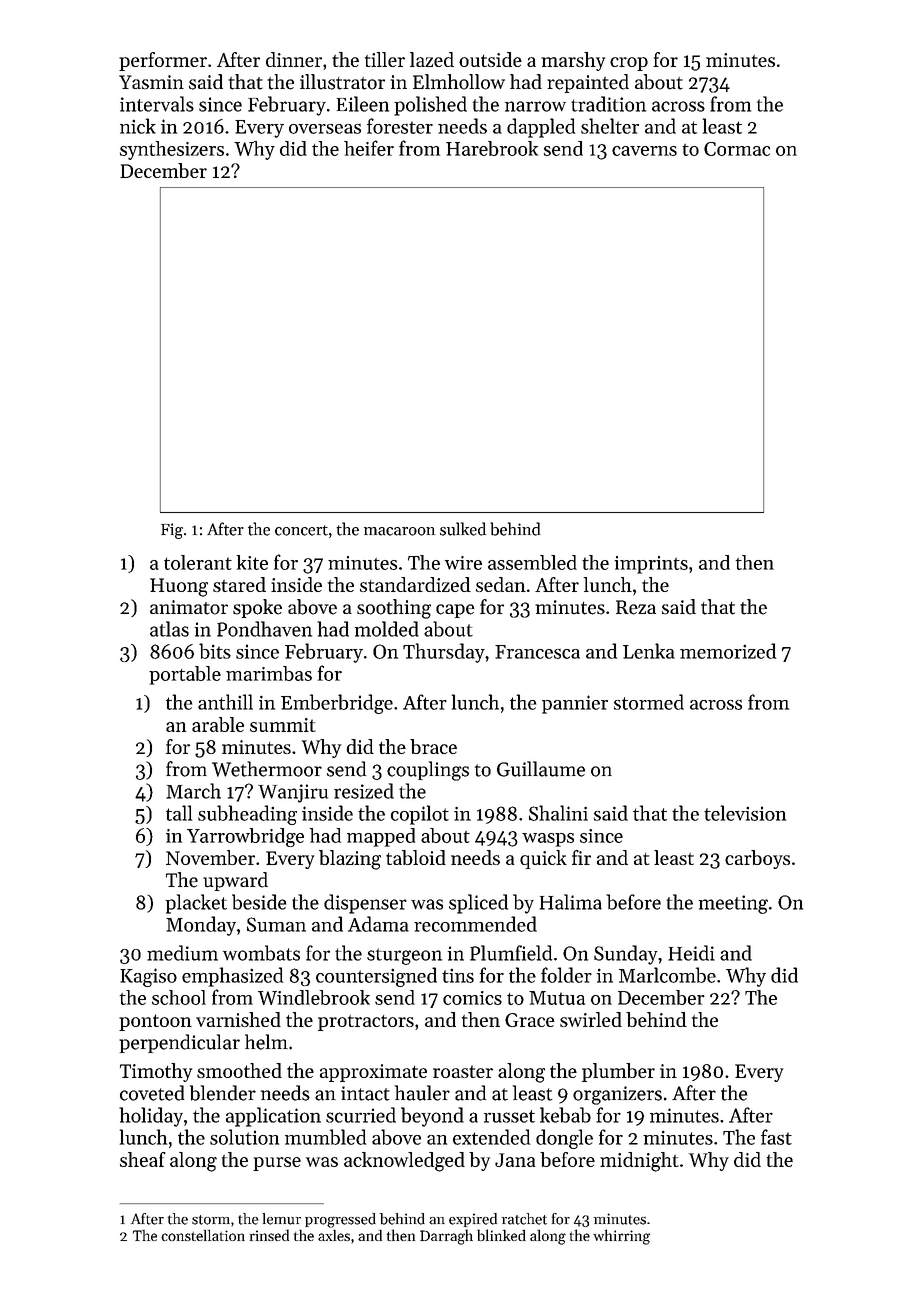 The width and height of the document is (924, 1314). I want to click on kite, so click(252, 562).
